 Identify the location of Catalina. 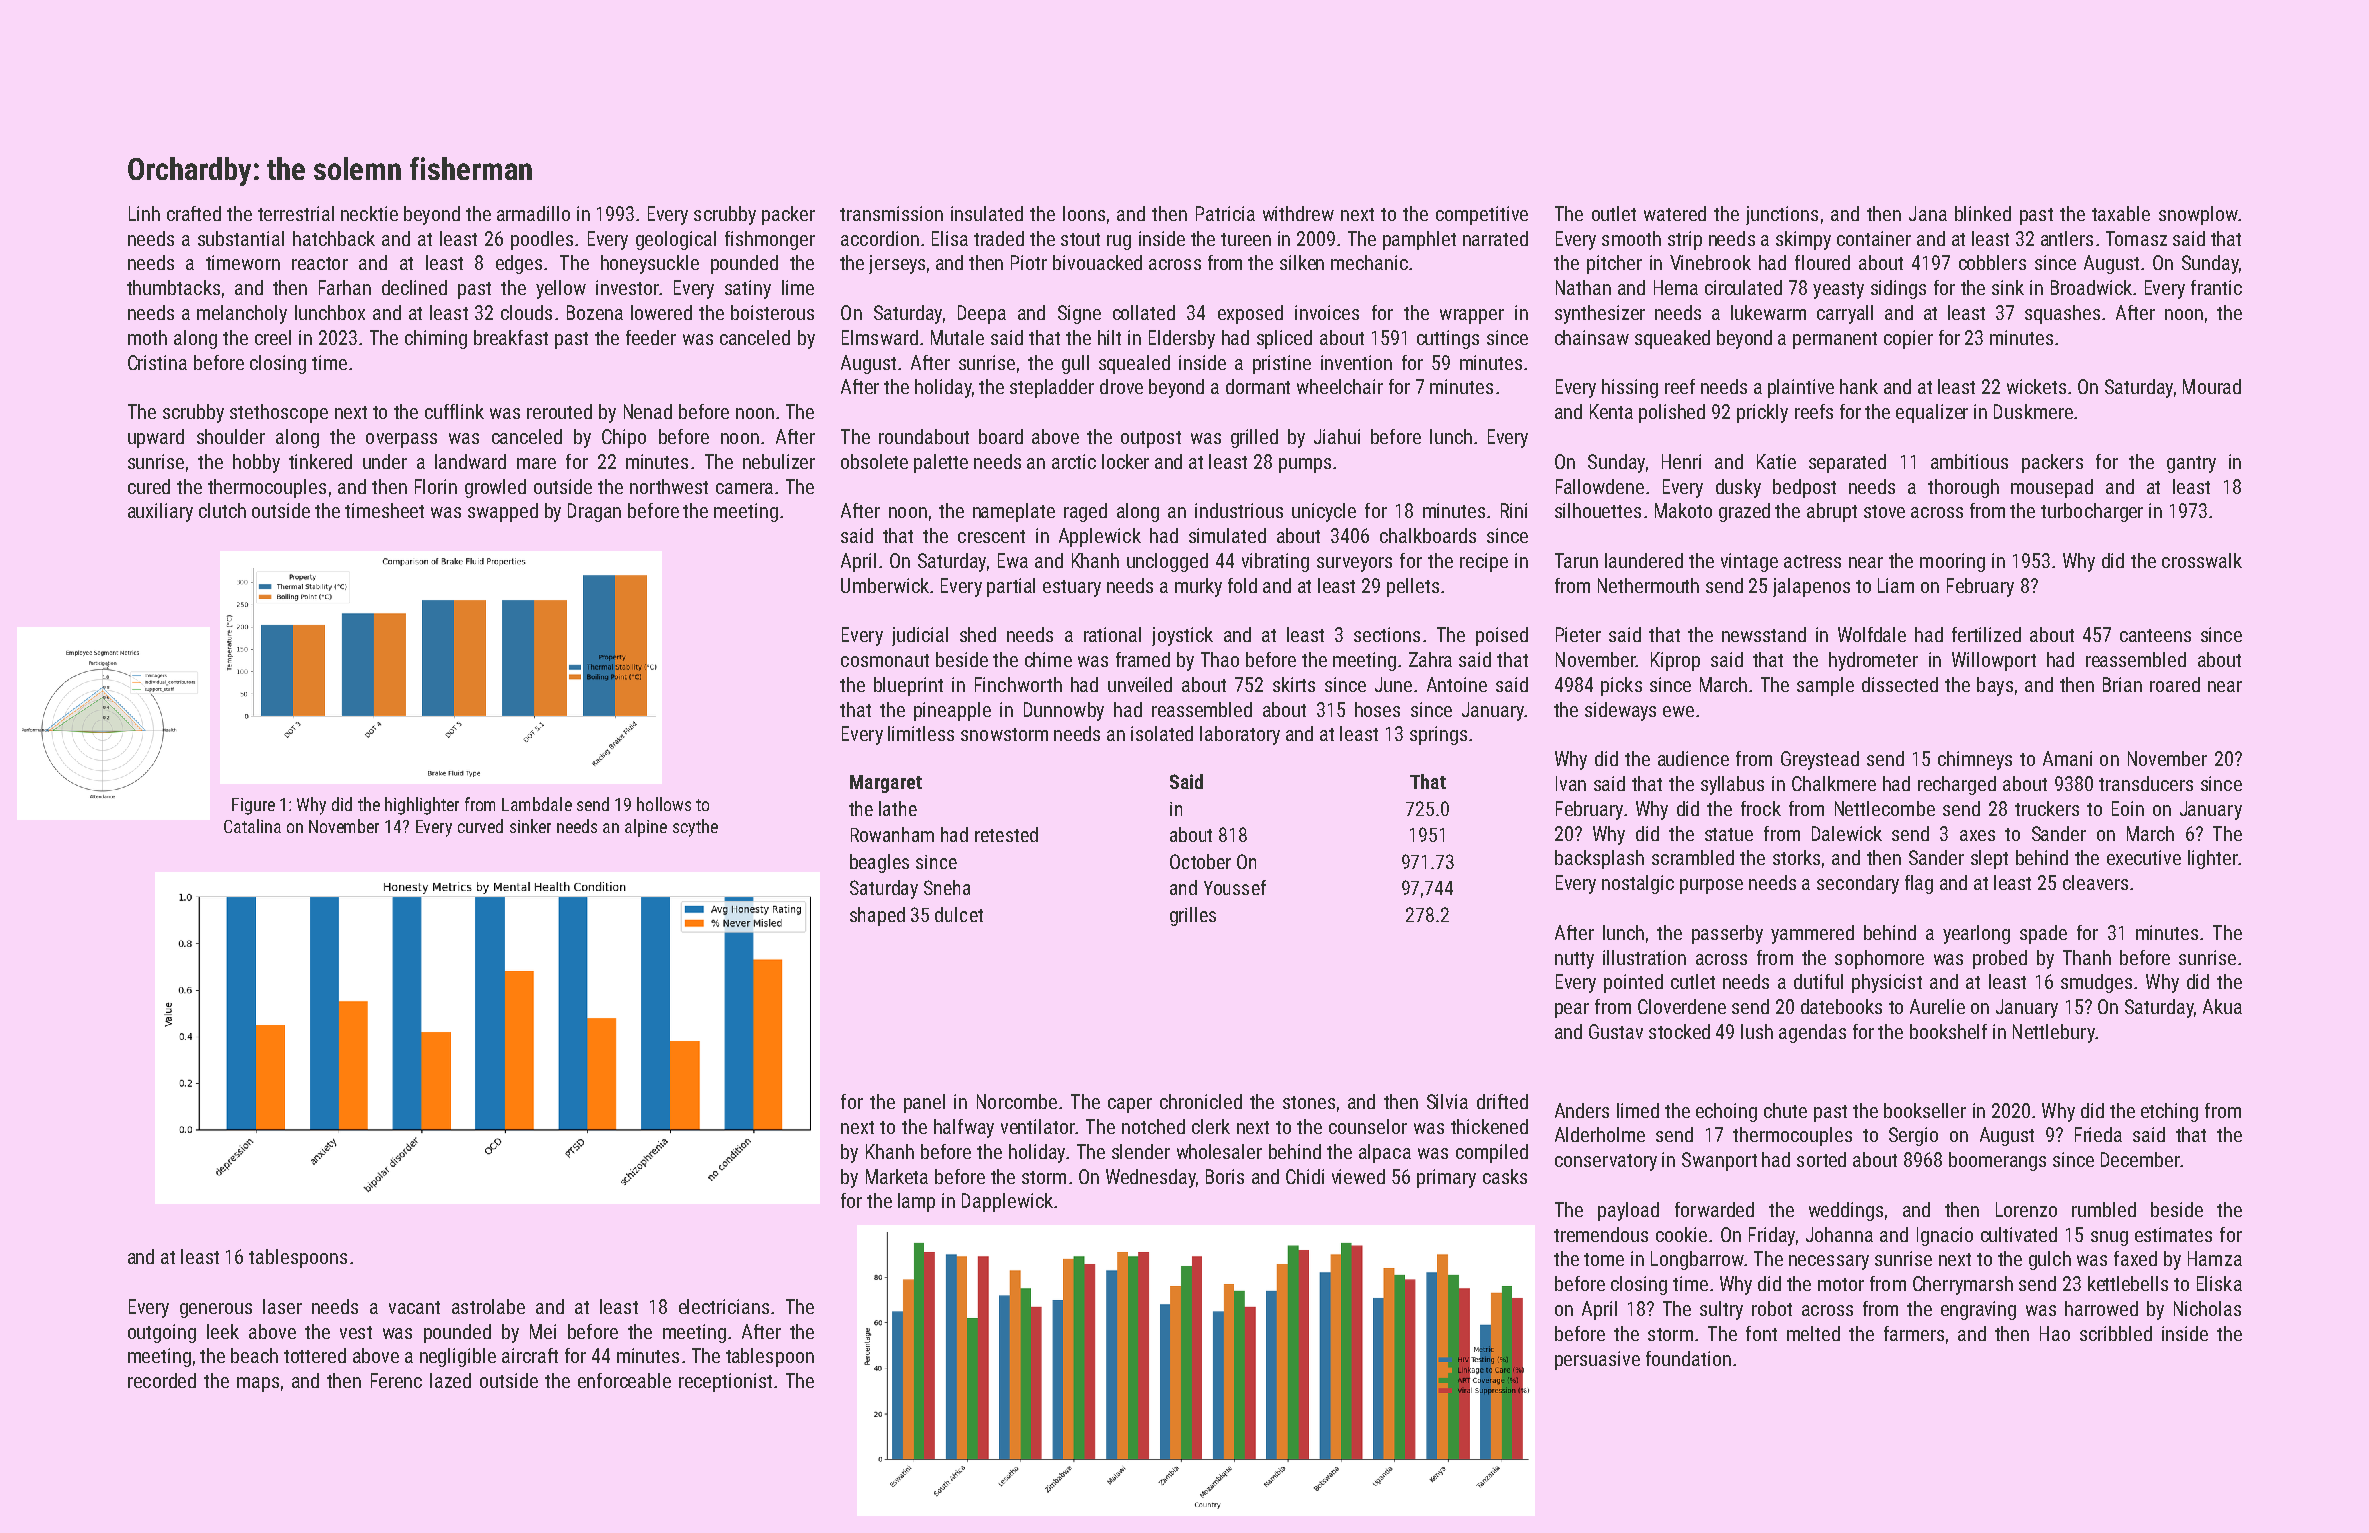
(252, 826).
